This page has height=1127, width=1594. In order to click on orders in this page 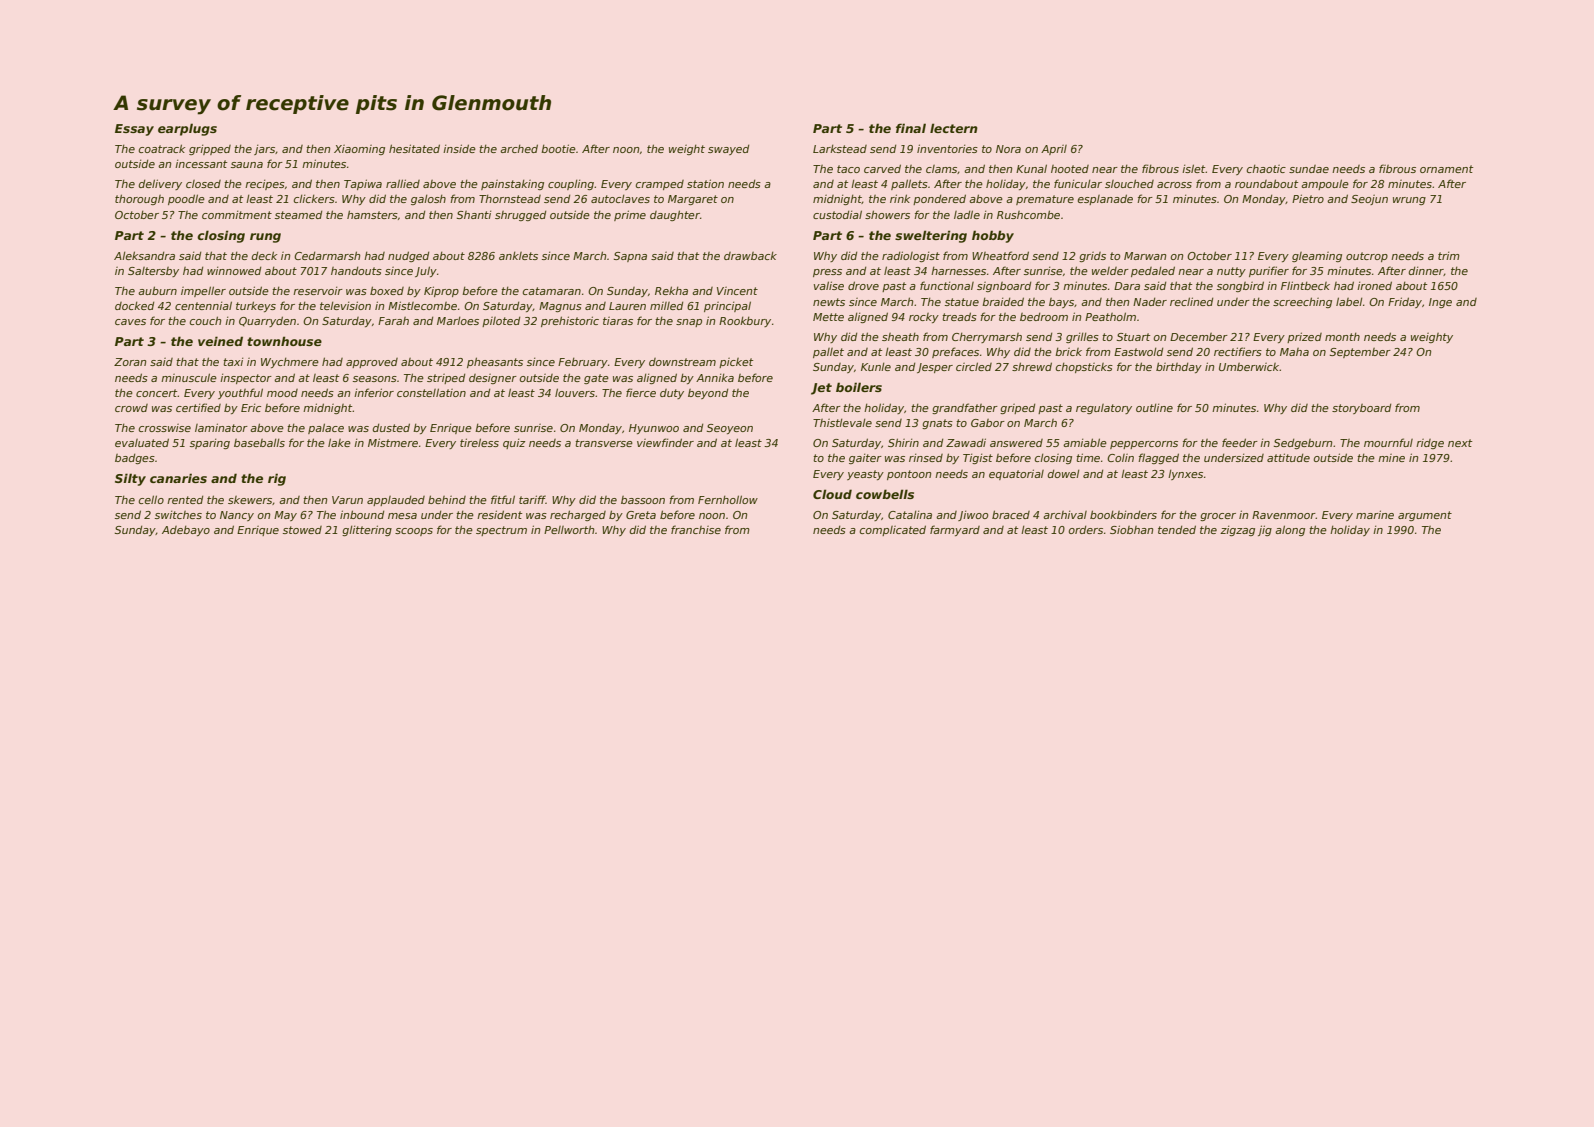, I will do `click(1086, 530)`.
